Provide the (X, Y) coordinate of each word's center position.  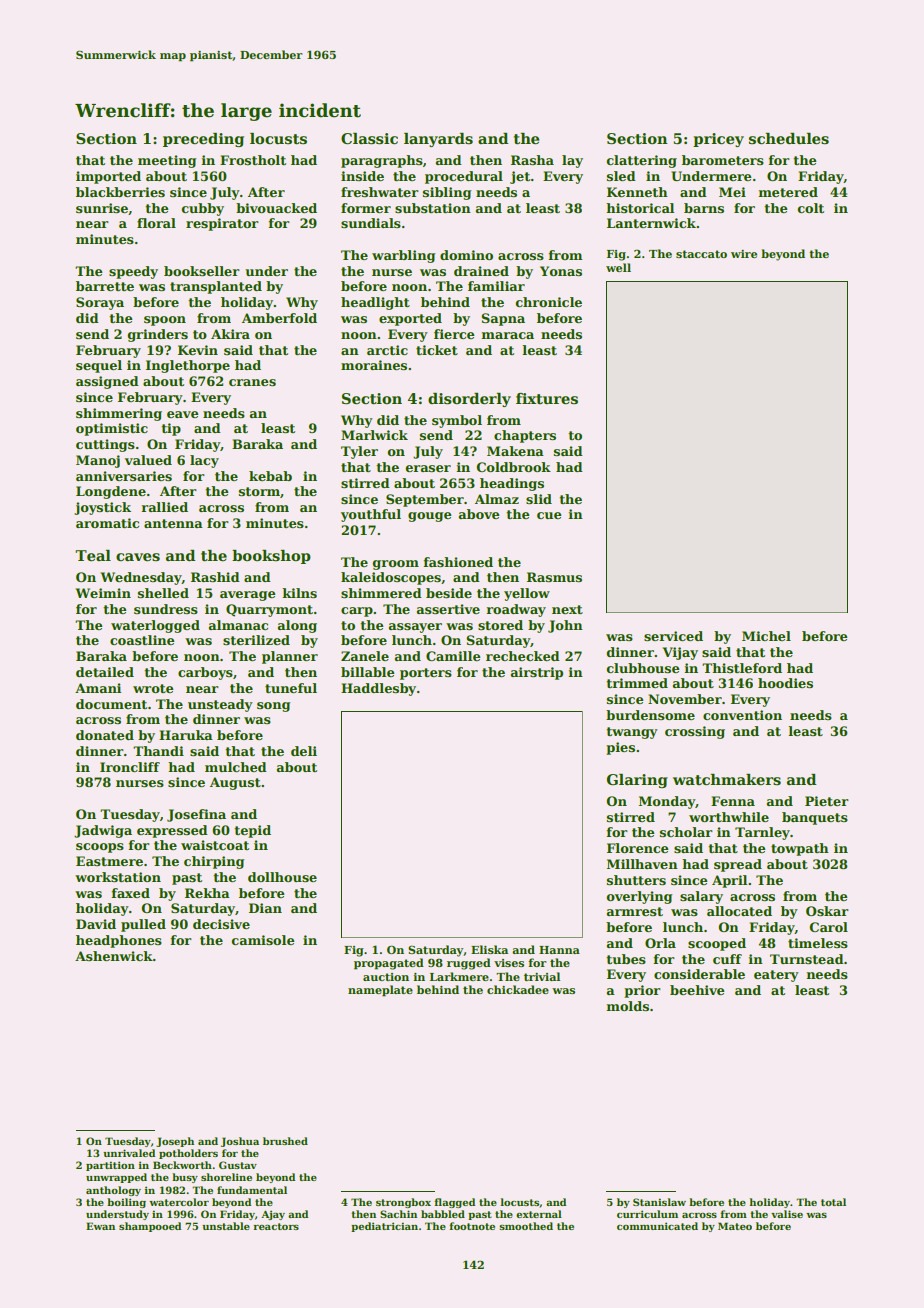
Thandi (158, 751)
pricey (718, 140)
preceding (203, 140)
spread (738, 865)
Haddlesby (378, 689)
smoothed (526, 1226)
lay (572, 161)
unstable (226, 1226)
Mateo (735, 1226)
